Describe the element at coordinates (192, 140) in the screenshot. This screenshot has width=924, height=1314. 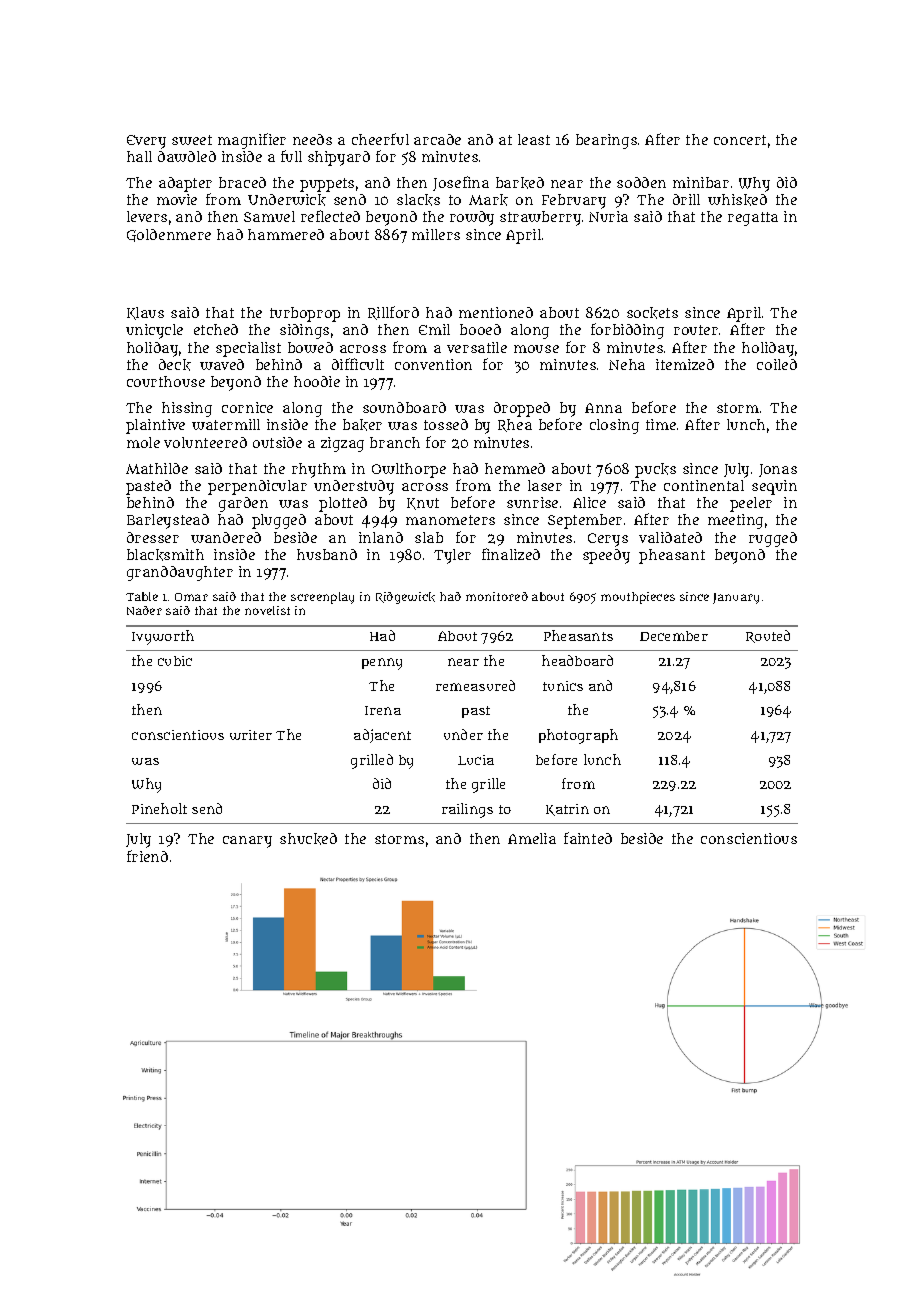
I see `sweet` at that location.
